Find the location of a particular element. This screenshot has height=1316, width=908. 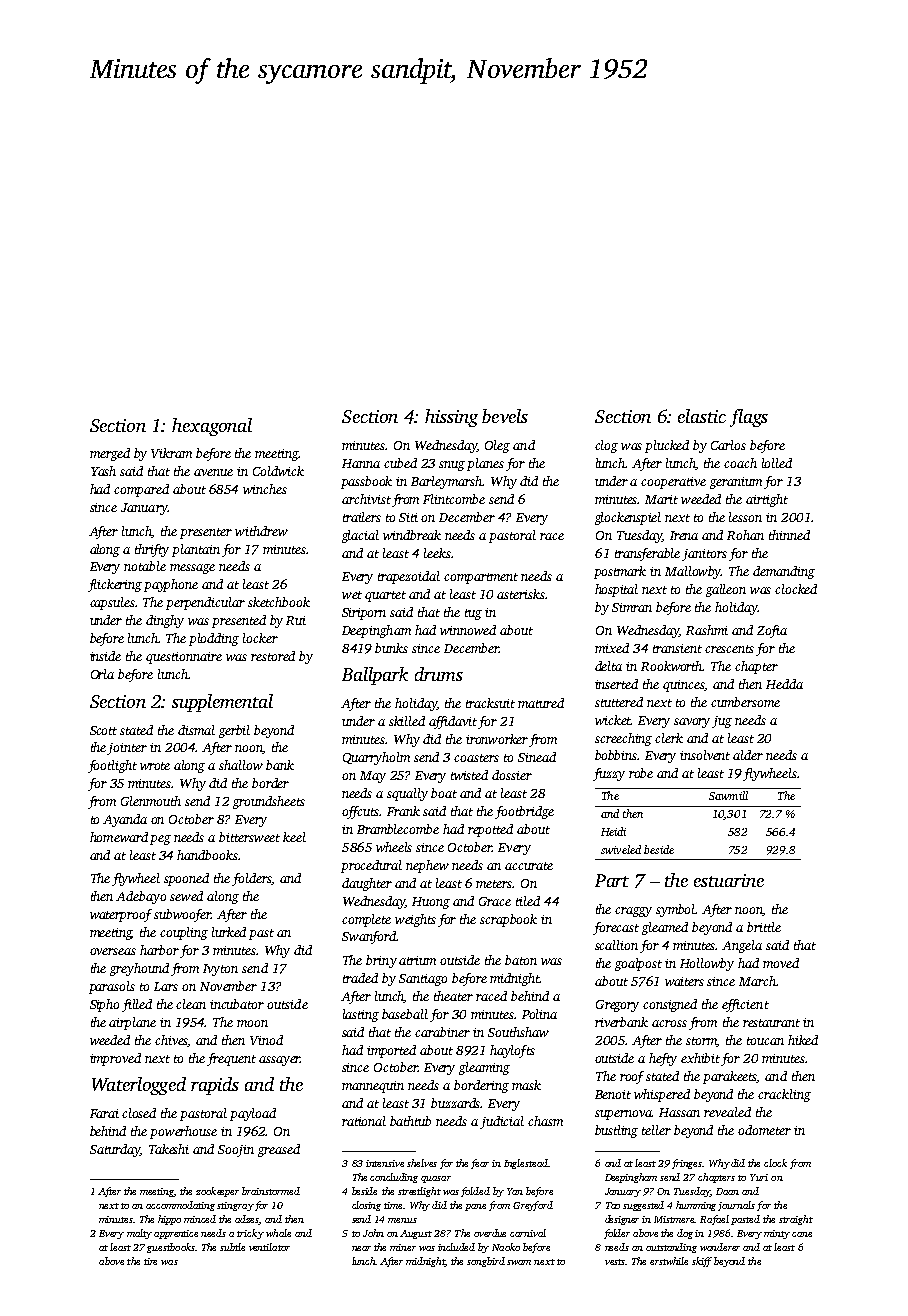

Sawmill is located at coordinates (728, 795).
